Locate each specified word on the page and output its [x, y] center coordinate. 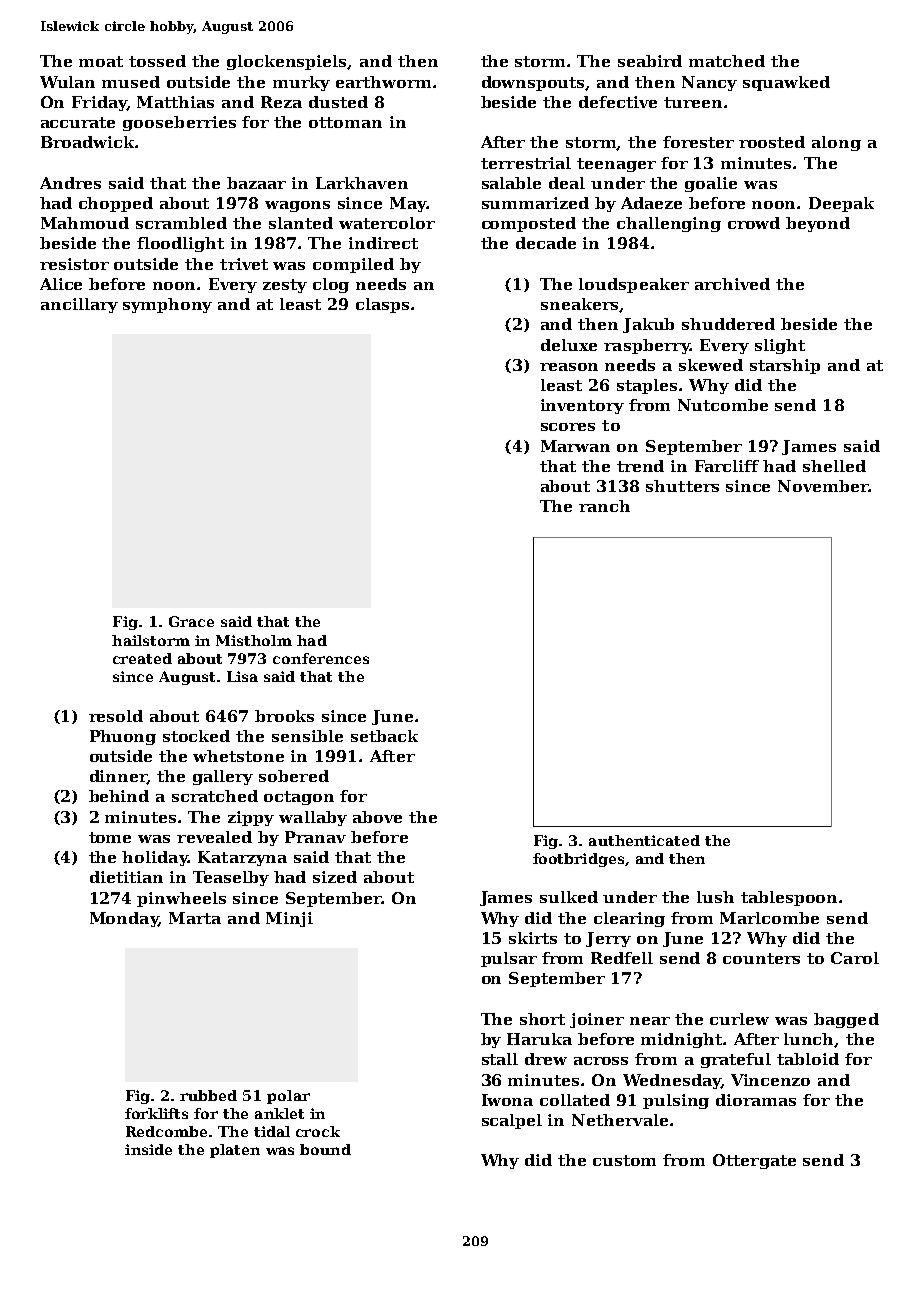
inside [148, 1149]
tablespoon [789, 898]
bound [325, 1149]
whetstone [238, 756]
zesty [285, 286]
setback [384, 736]
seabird [650, 61]
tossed [157, 61]
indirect [383, 243]
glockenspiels [287, 62]
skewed [711, 365]
